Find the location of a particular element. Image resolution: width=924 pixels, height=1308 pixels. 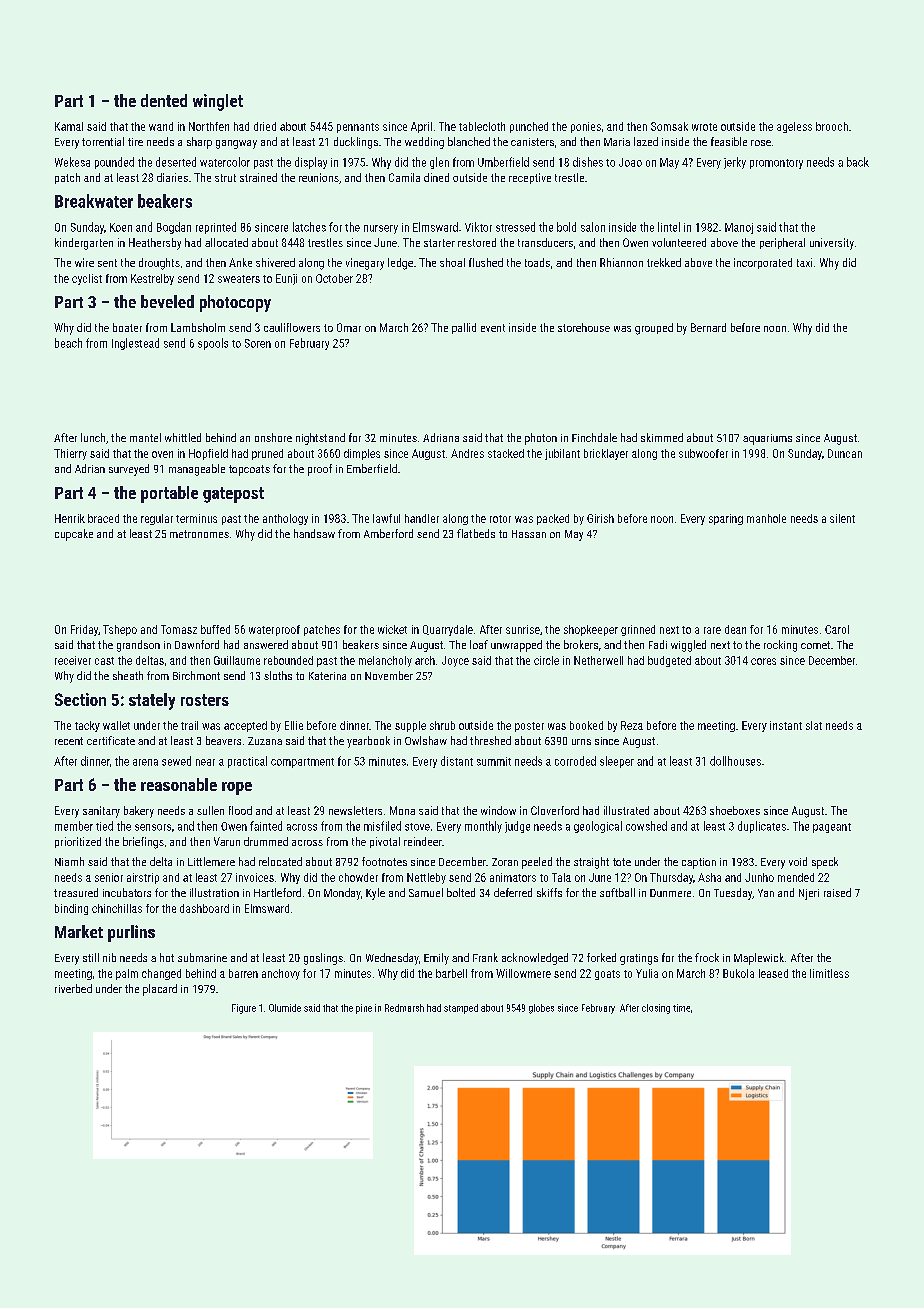

dented is located at coordinates (164, 100).
